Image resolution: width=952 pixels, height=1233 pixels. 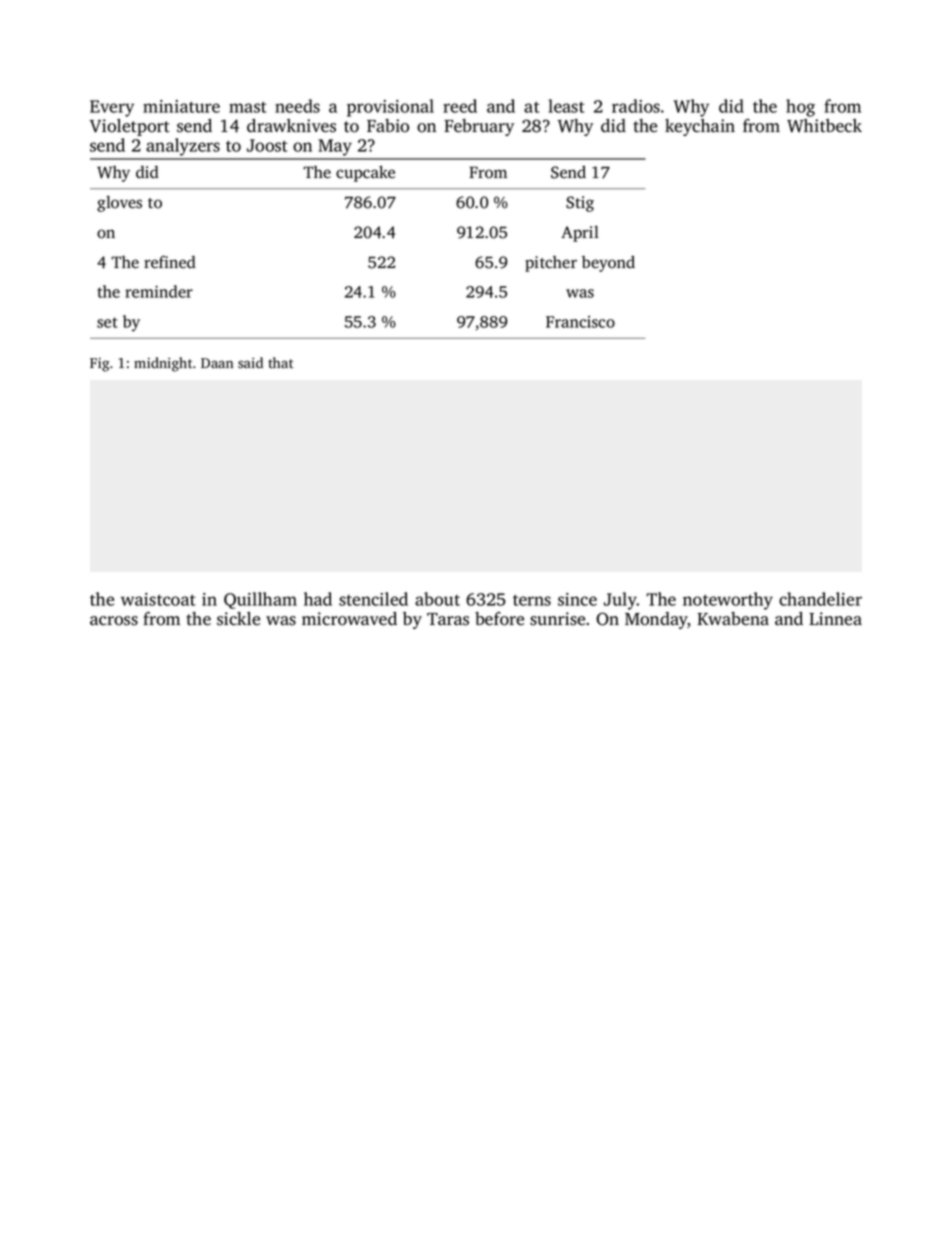 I want to click on miniature, so click(x=181, y=106).
